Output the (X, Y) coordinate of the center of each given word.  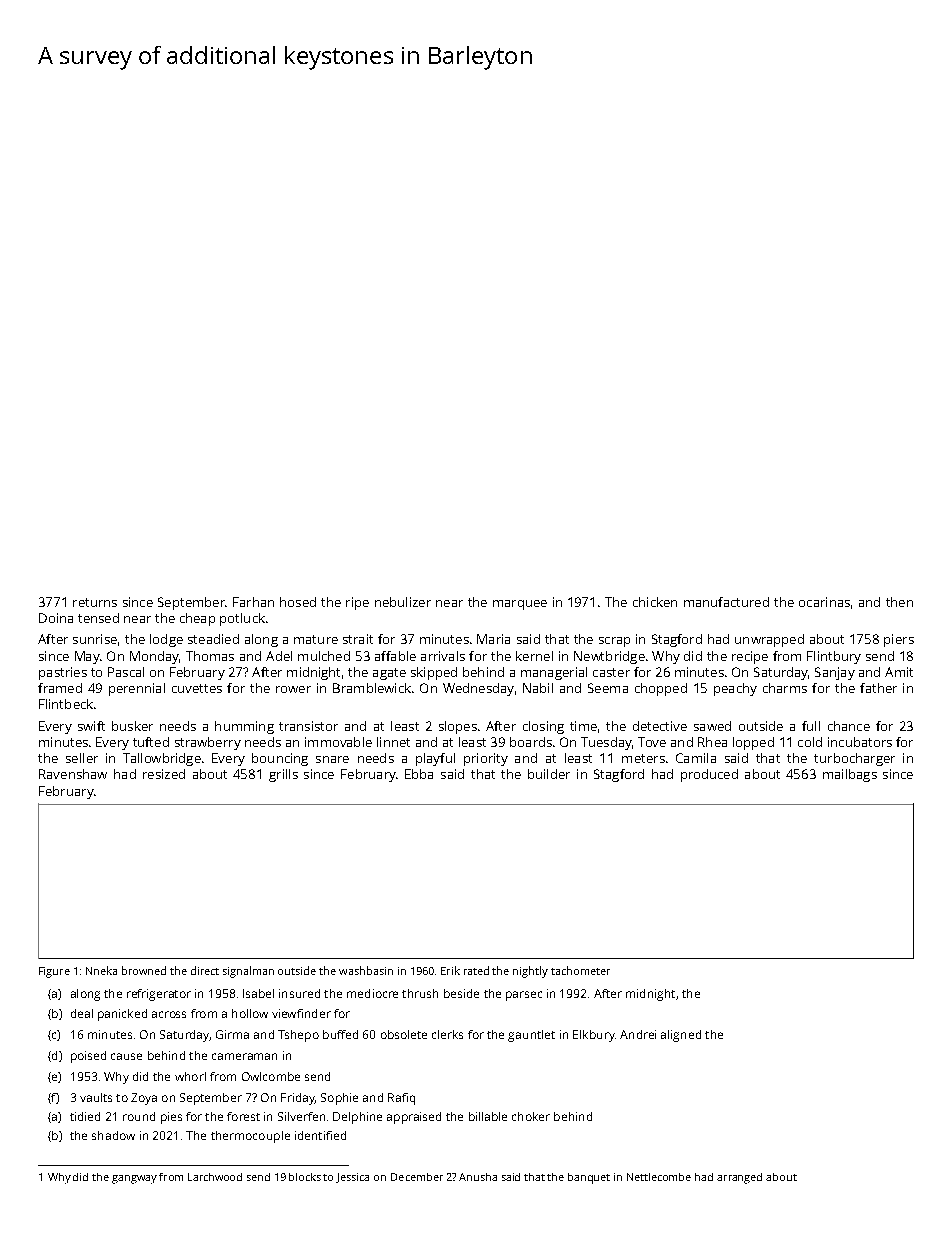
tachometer (580, 970)
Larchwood (215, 1177)
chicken (655, 602)
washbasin (366, 970)
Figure (54, 972)
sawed (712, 726)
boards (531, 742)
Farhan (253, 602)
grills (283, 775)
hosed (298, 602)
